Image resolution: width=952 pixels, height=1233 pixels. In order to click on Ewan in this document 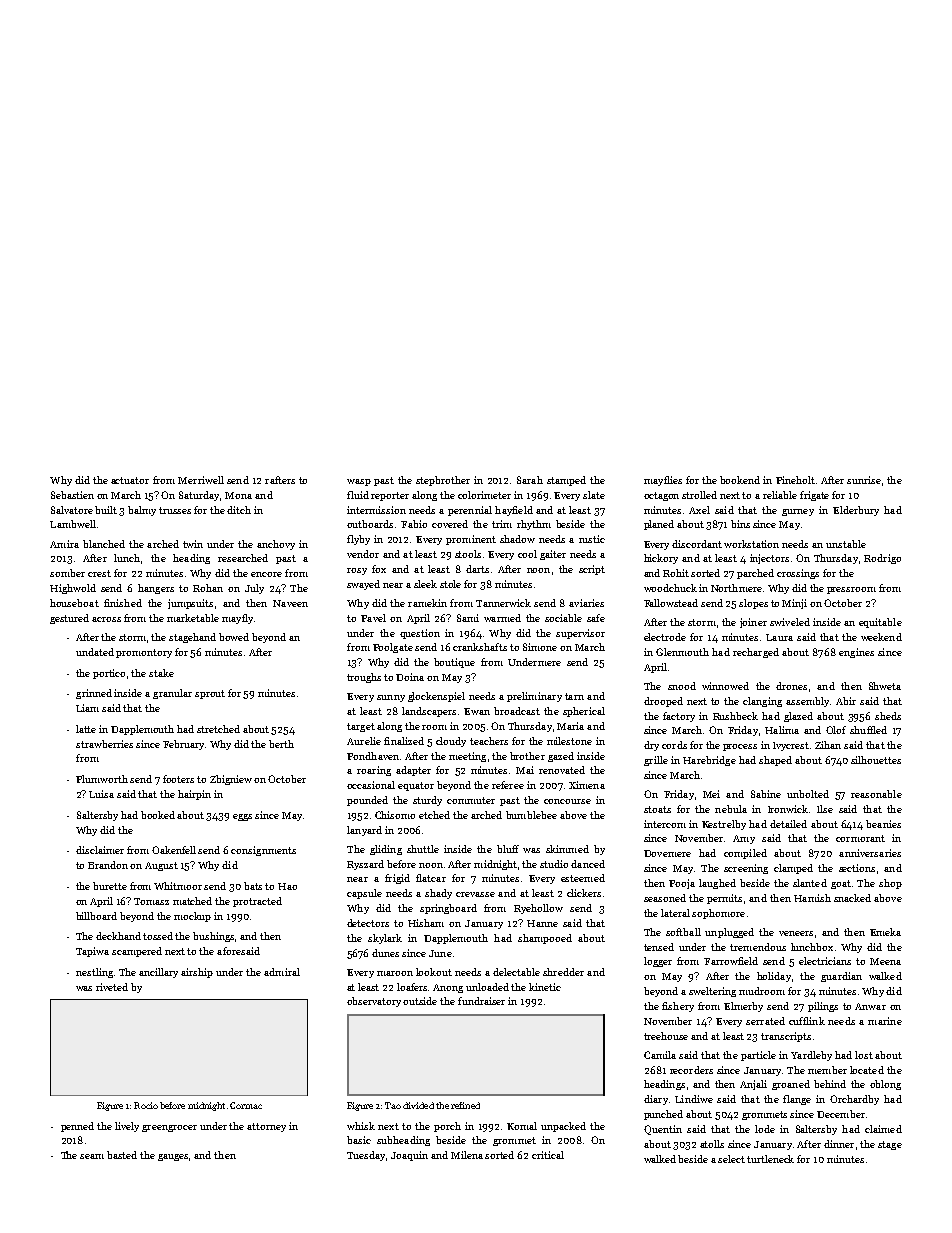, I will do `click(477, 711)`.
